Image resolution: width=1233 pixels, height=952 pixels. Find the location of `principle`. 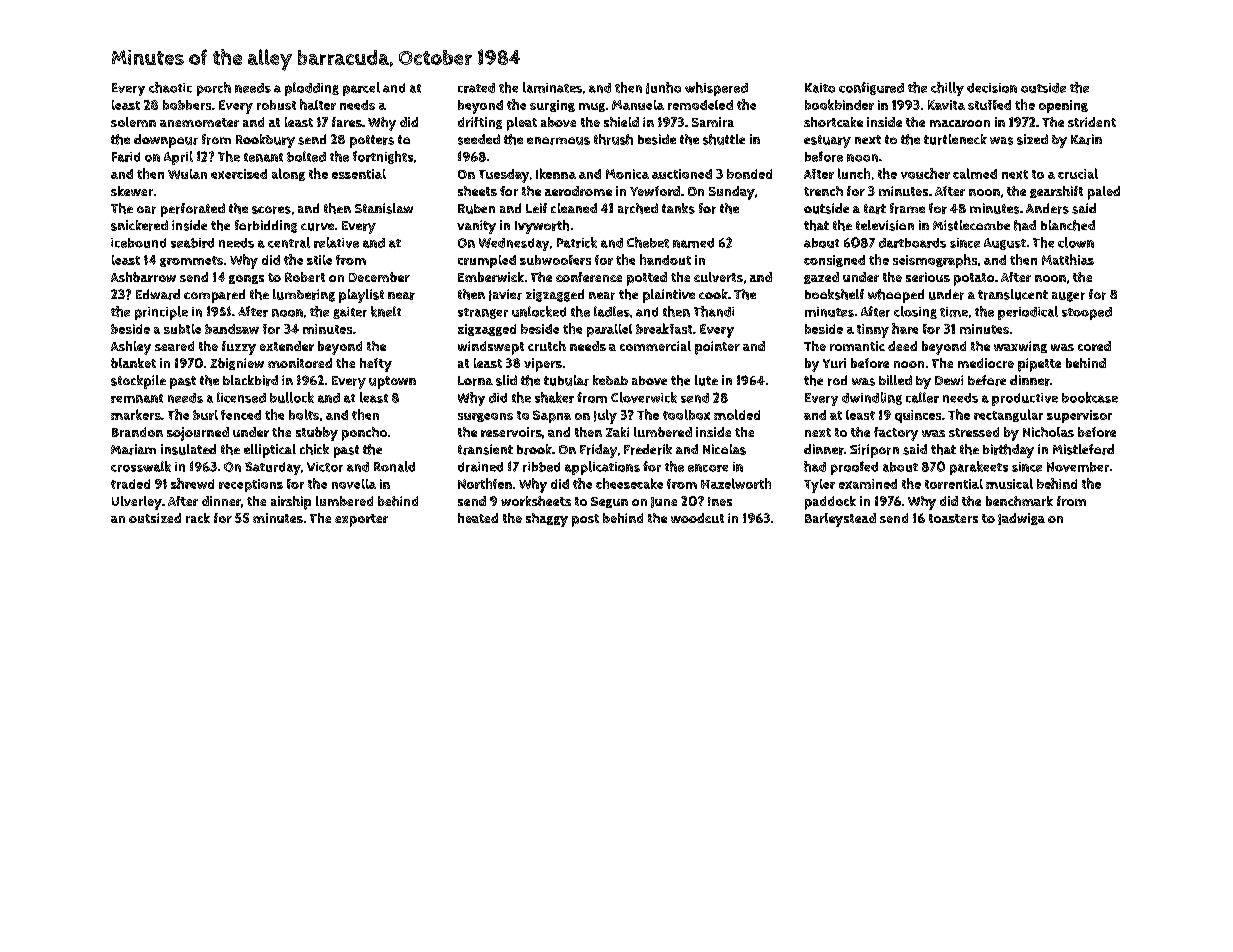

principle is located at coordinates (161, 313).
